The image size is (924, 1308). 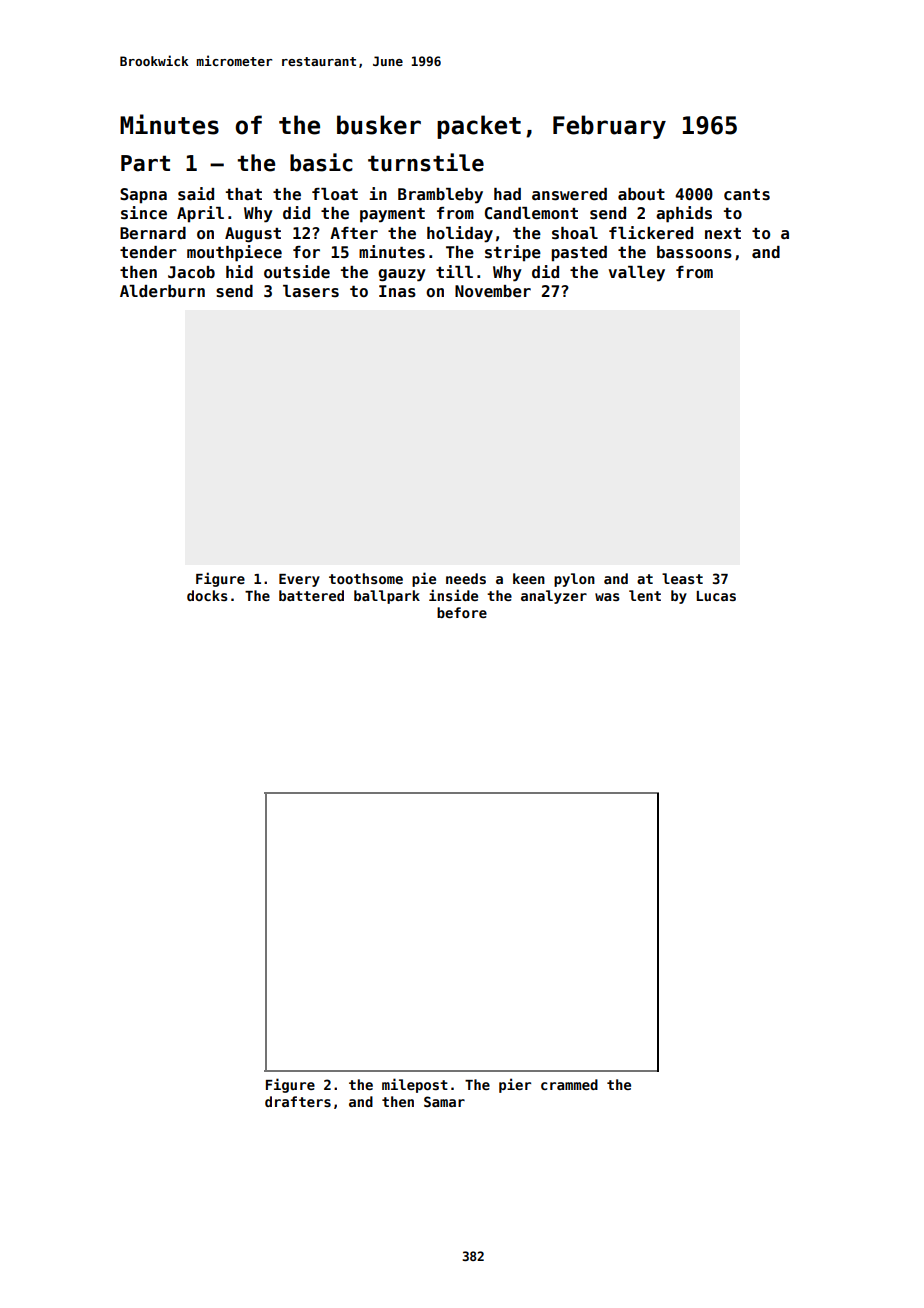 What do you see at coordinates (145, 163) in the document?
I see `Part` at bounding box center [145, 163].
